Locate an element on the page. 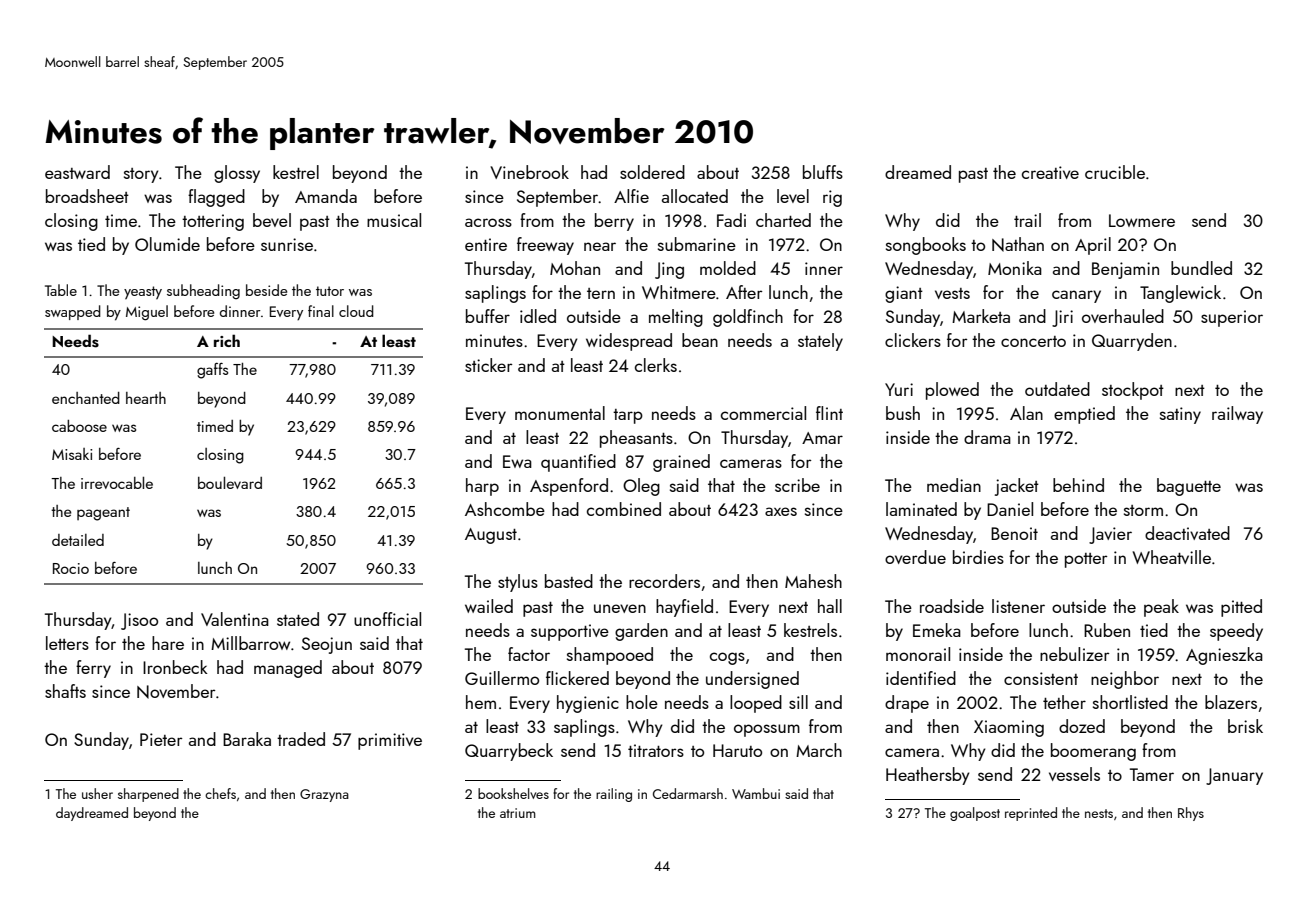 The width and height of the document is (1308, 924). atrium is located at coordinates (518, 813).
